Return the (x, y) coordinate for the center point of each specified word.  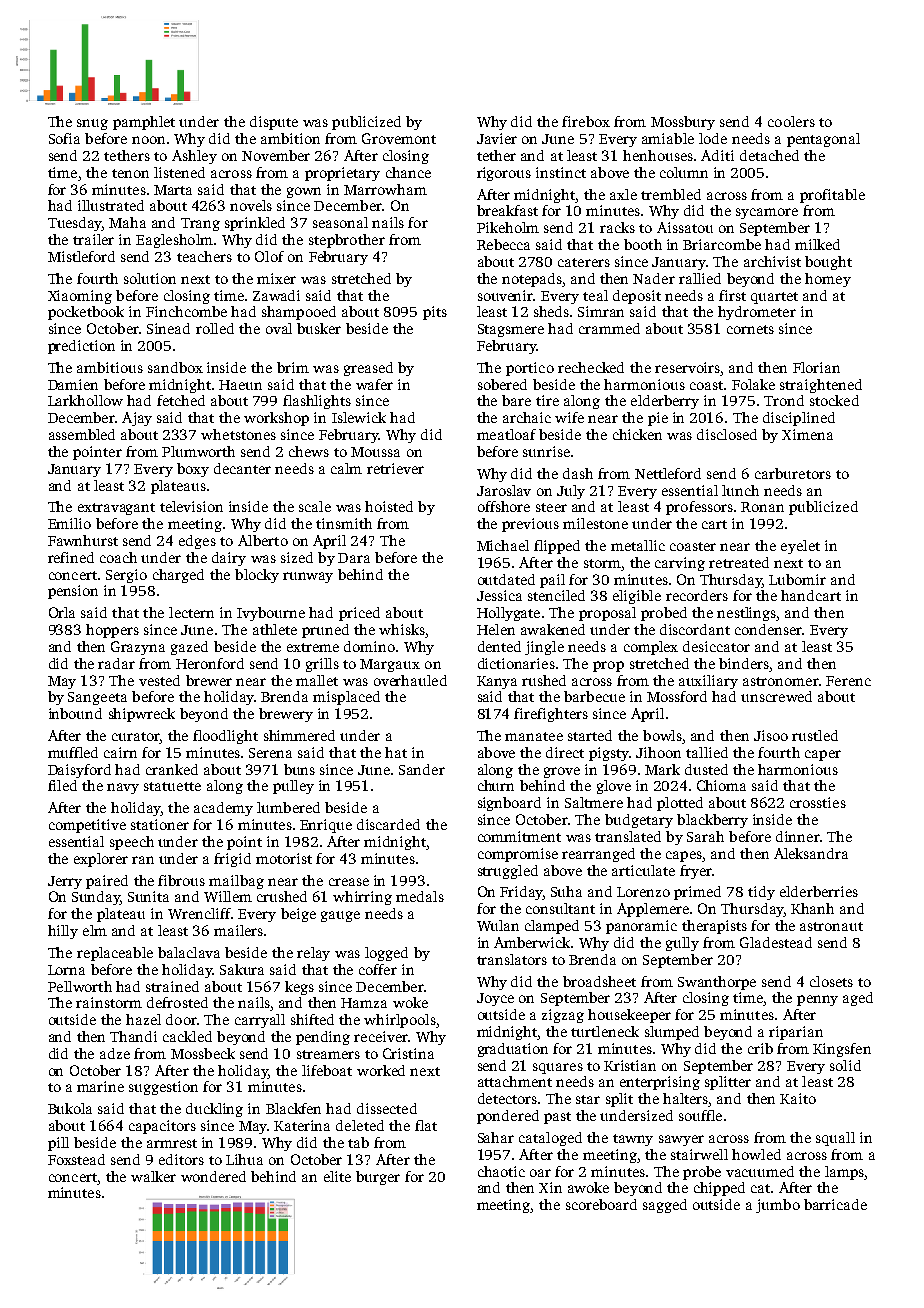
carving (680, 564)
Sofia (64, 138)
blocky (257, 576)
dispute (274, 123)
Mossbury (683, 123)
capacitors (162, 1127)
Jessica (499, 595)
